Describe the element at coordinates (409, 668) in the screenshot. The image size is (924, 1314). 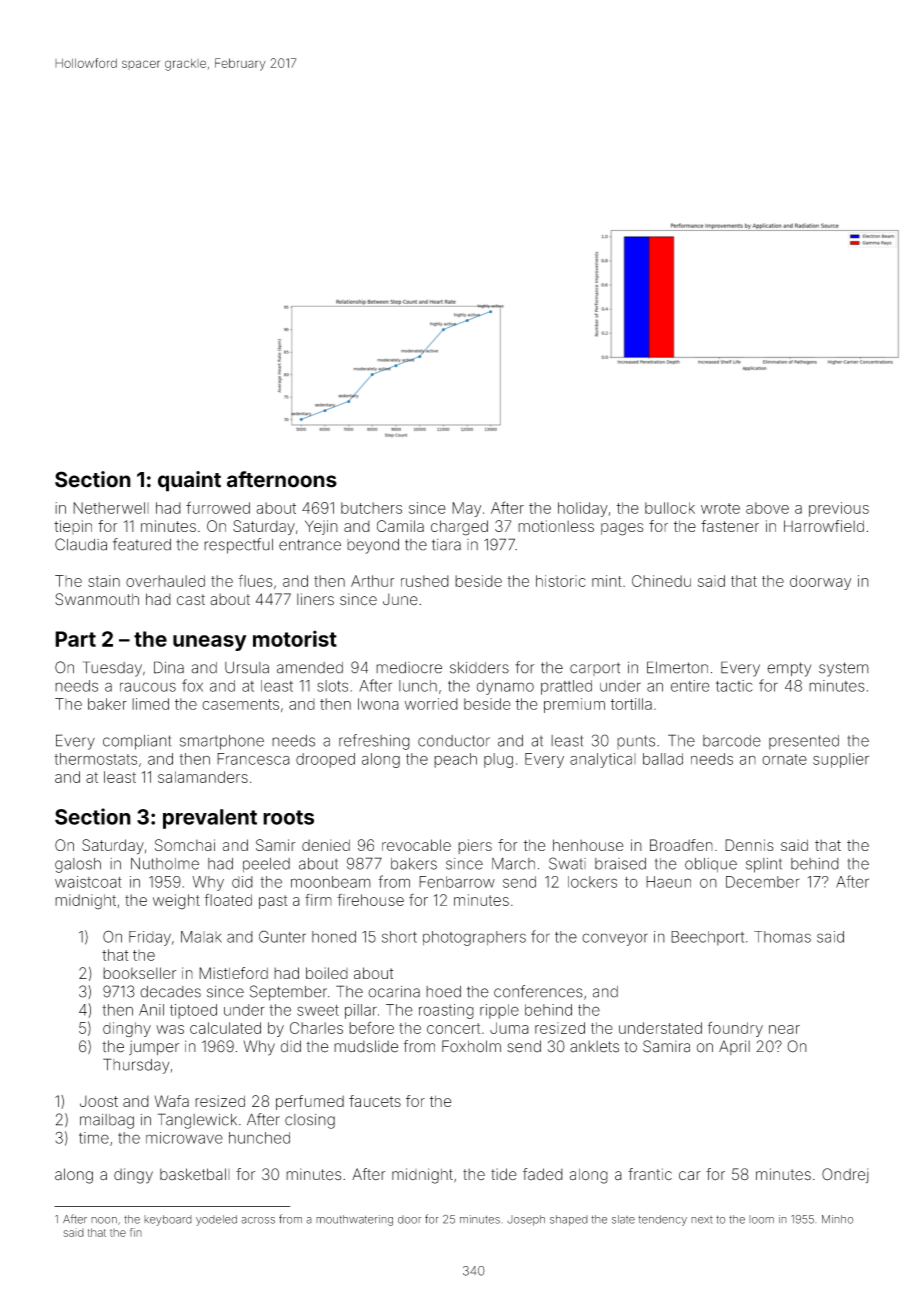
I see `mediocre` at that location.
